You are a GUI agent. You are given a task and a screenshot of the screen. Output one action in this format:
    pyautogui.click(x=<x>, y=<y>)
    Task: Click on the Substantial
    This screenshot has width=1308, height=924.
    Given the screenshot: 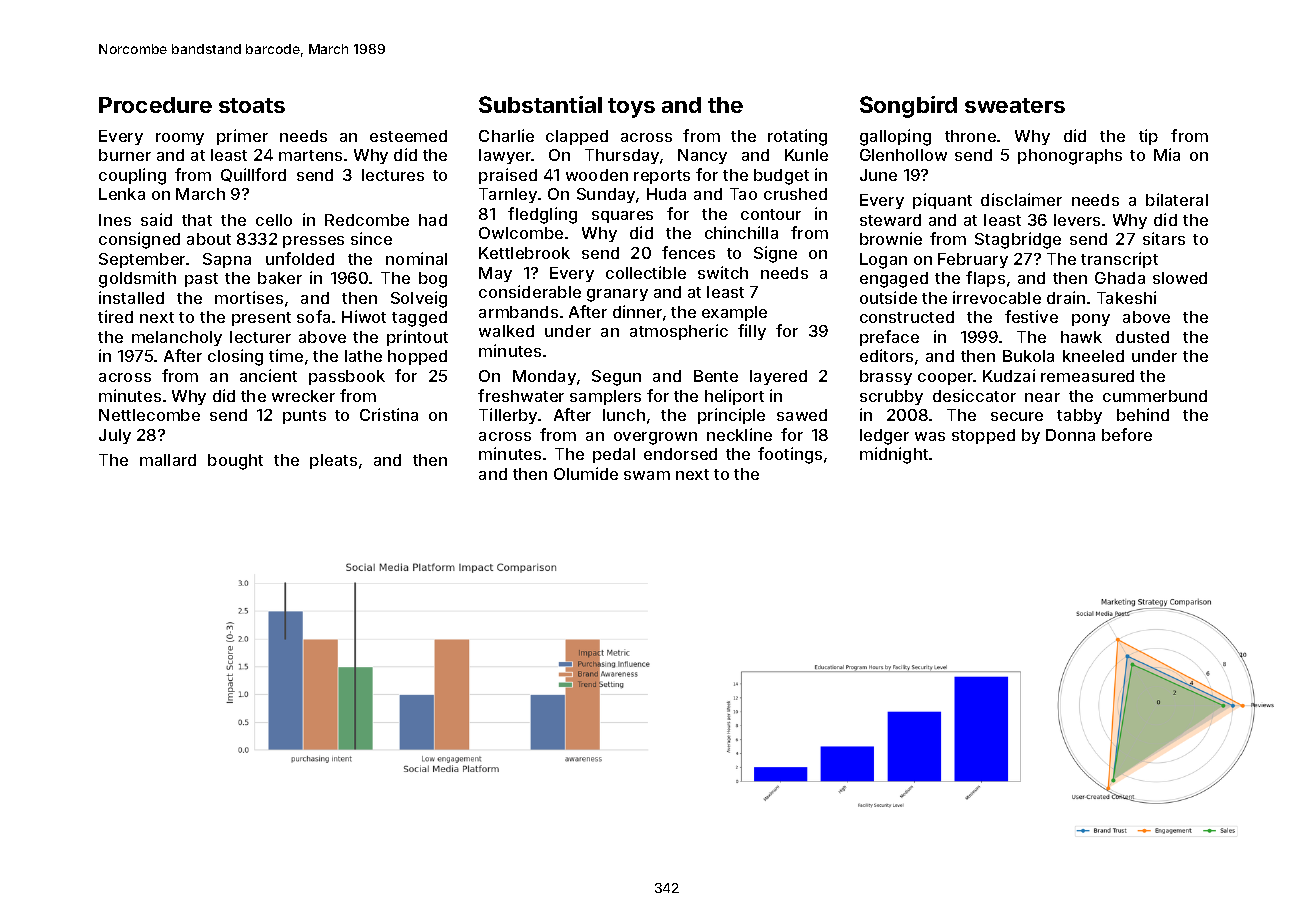 What is the action you would take?
    pyautogui.click(x=540, y=104)
